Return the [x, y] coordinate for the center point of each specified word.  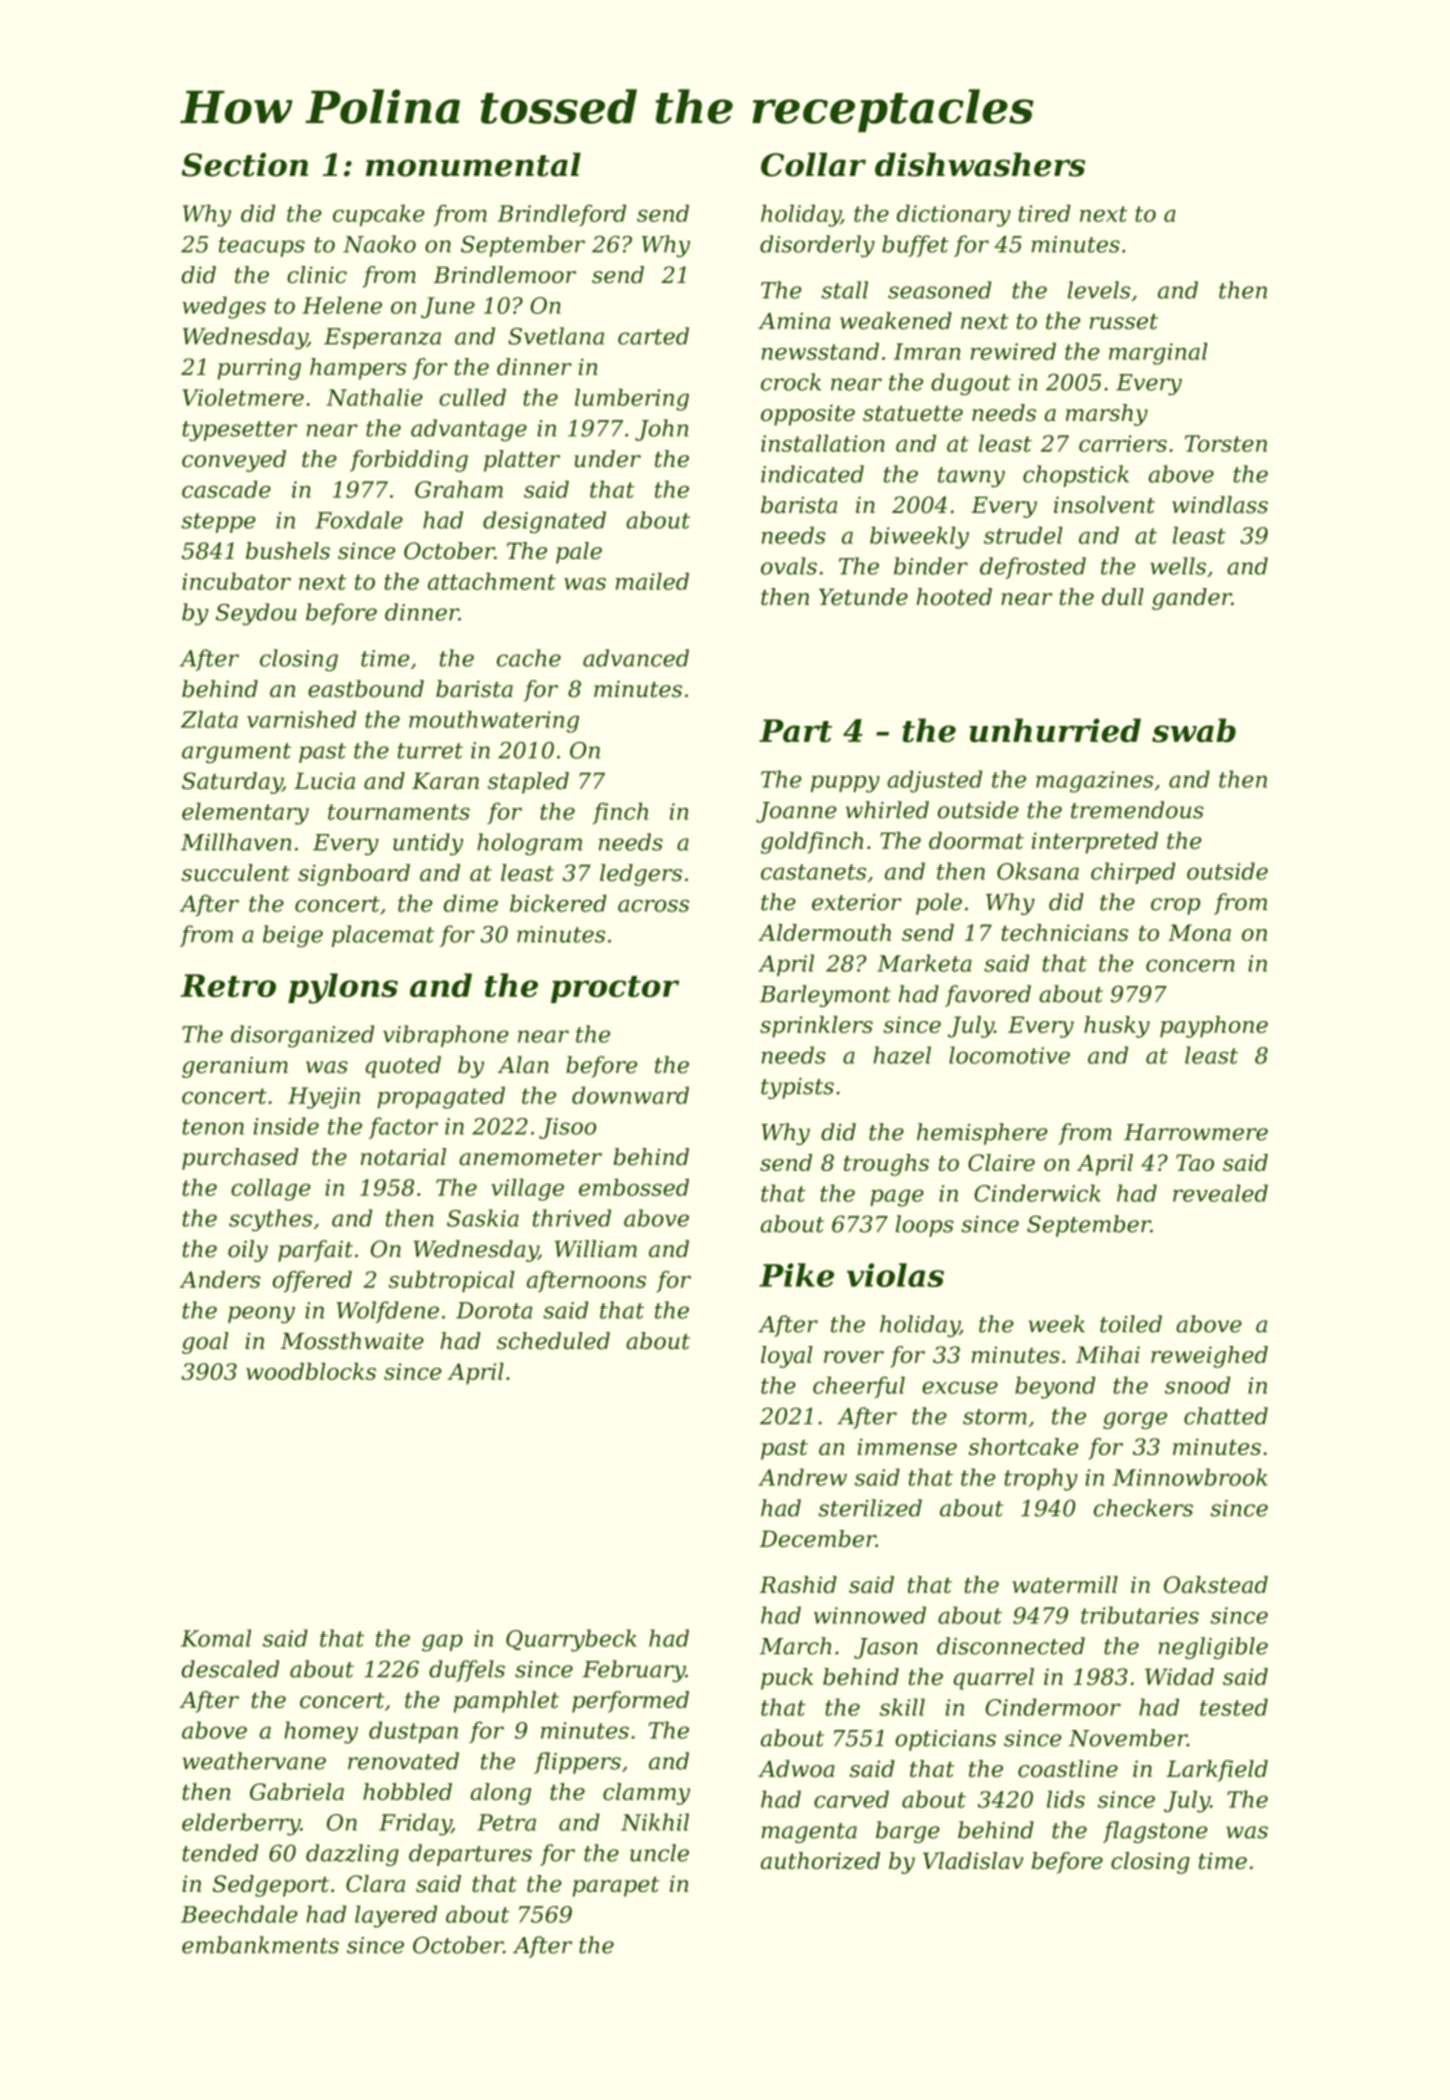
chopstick [1076, 476]
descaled [230, 1669]
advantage [469, 430]
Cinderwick [1037, 1193]
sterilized [870, 1508]
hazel [902, 1055]
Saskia [483, 1218]
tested [1234, 1707]
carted [653, 336]
